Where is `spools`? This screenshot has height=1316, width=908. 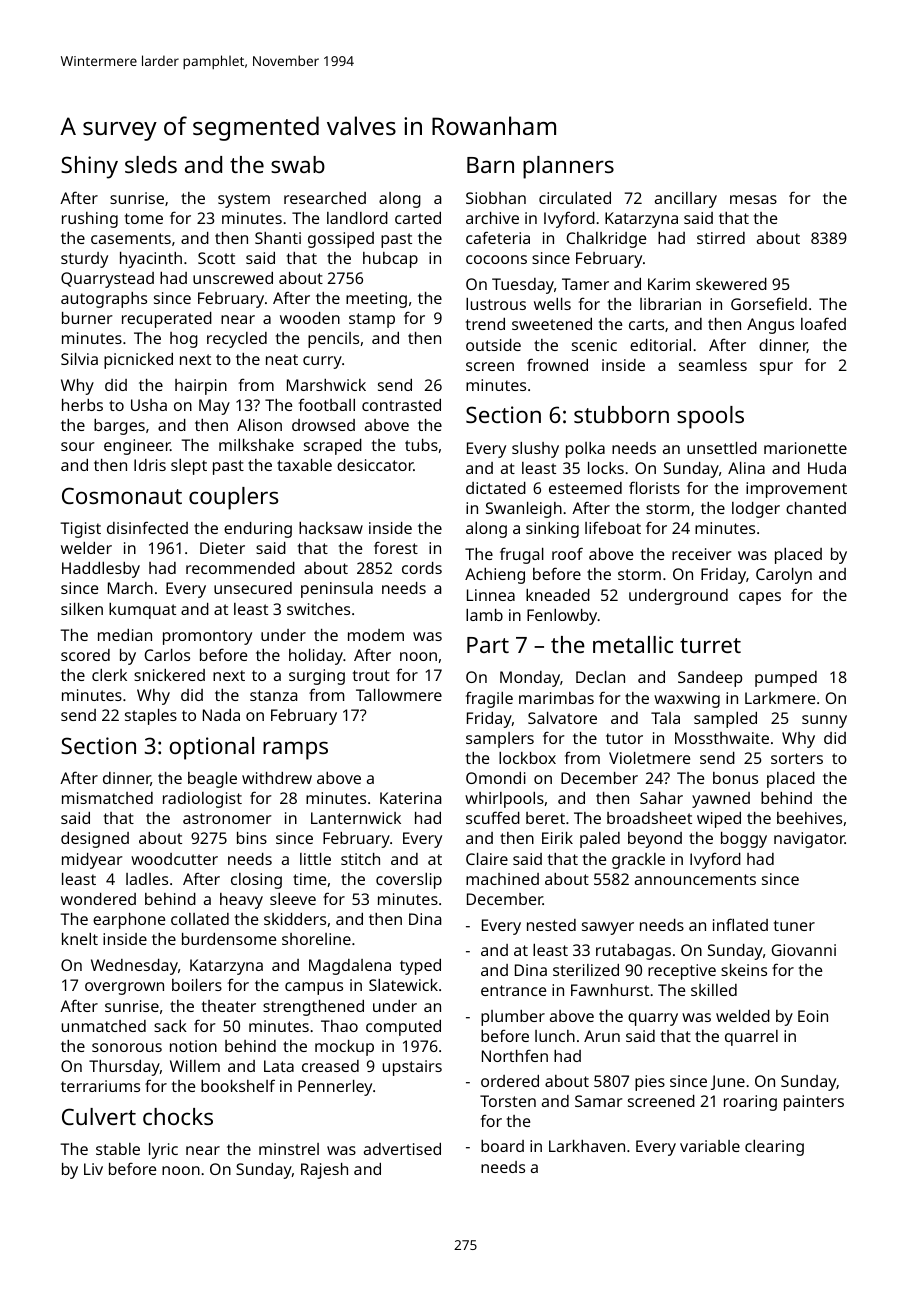
spools is located at coordinates (710, 417).
